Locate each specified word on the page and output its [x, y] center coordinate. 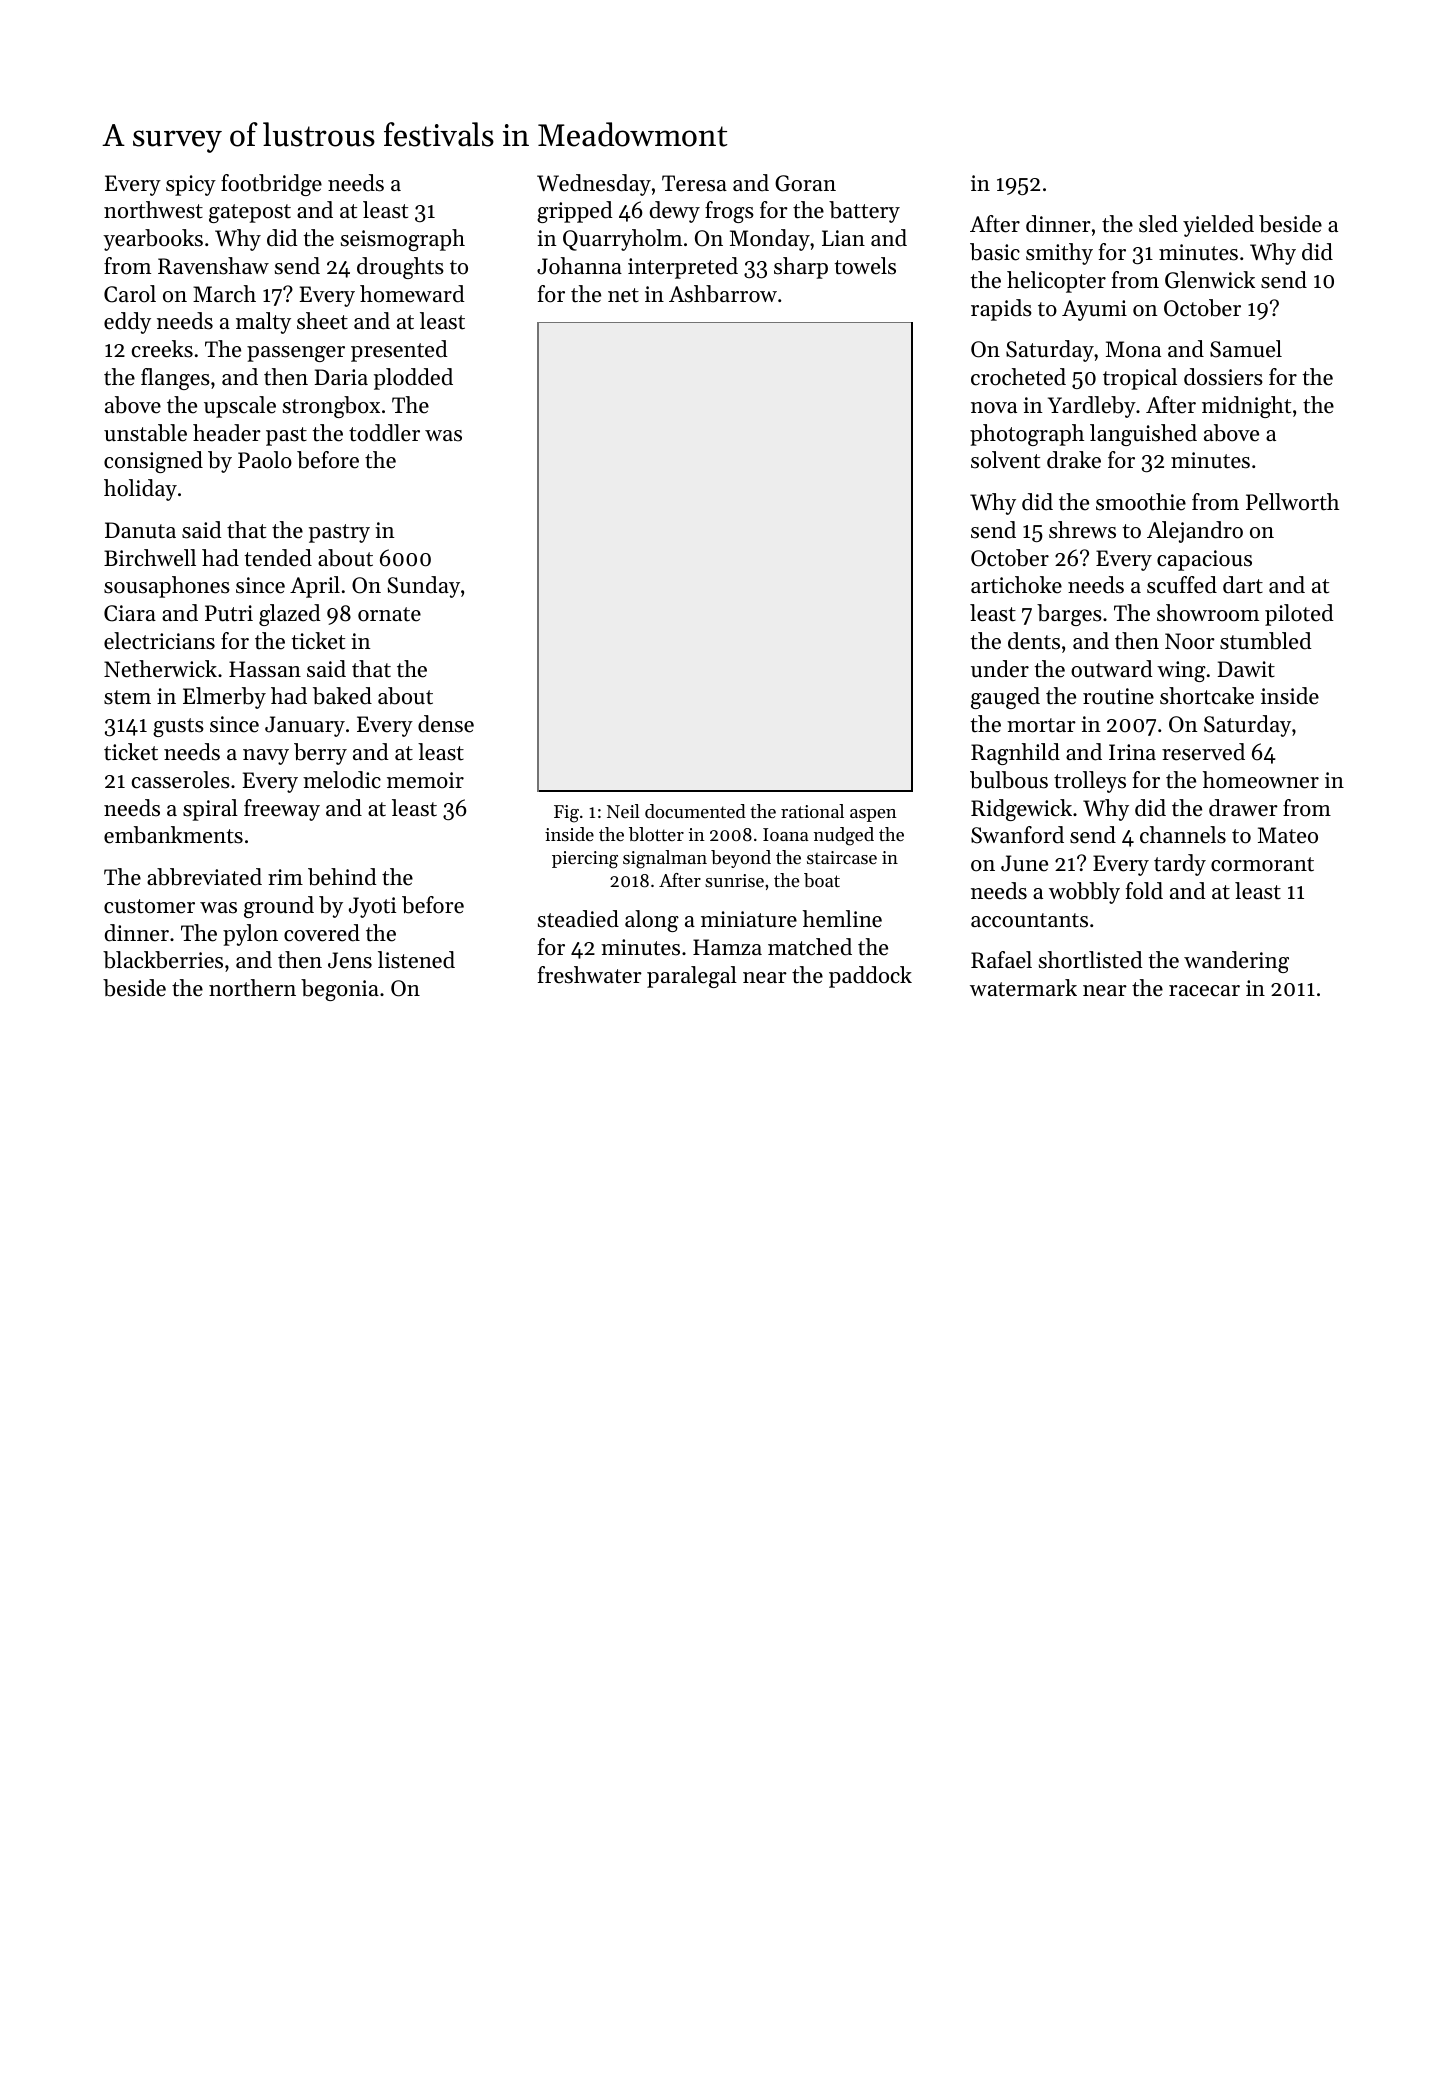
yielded [1218, 226]
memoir [425, 780]
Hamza [727, 947]
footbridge [271, 185]
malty [263, 323]
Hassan [265, 669]
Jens [350, 960]
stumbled [1266, 641]
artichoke [1016, 585]
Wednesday [594, 185]
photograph [1027, 435]
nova [994, 408]
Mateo [1288, 835]
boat [822, 880]
